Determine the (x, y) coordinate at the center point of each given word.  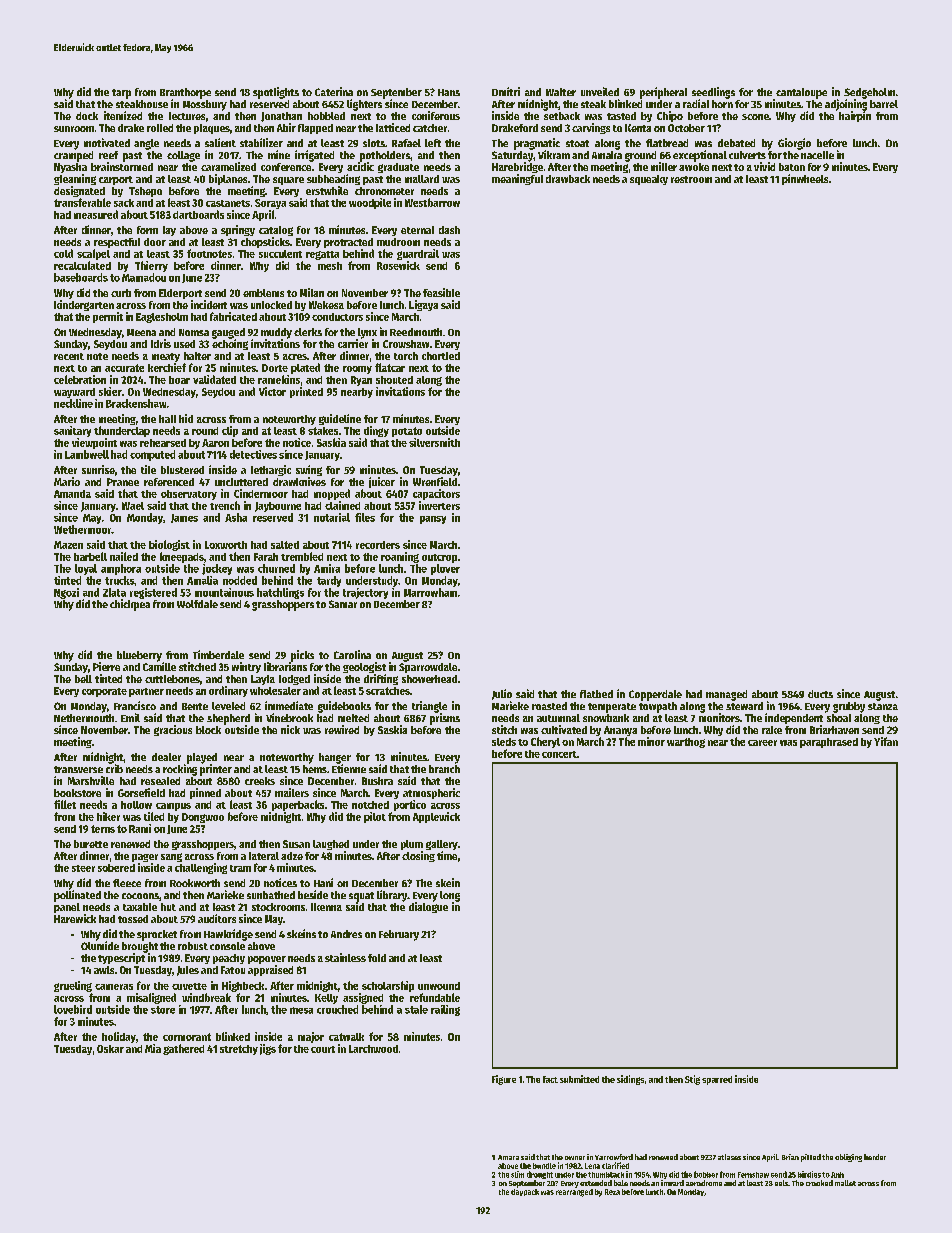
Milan (312, 292)
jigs (268, 1049)
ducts (820, 694)
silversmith (434, 442)
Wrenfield (435, 481)
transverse (78, 769)
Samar (343, 604)
